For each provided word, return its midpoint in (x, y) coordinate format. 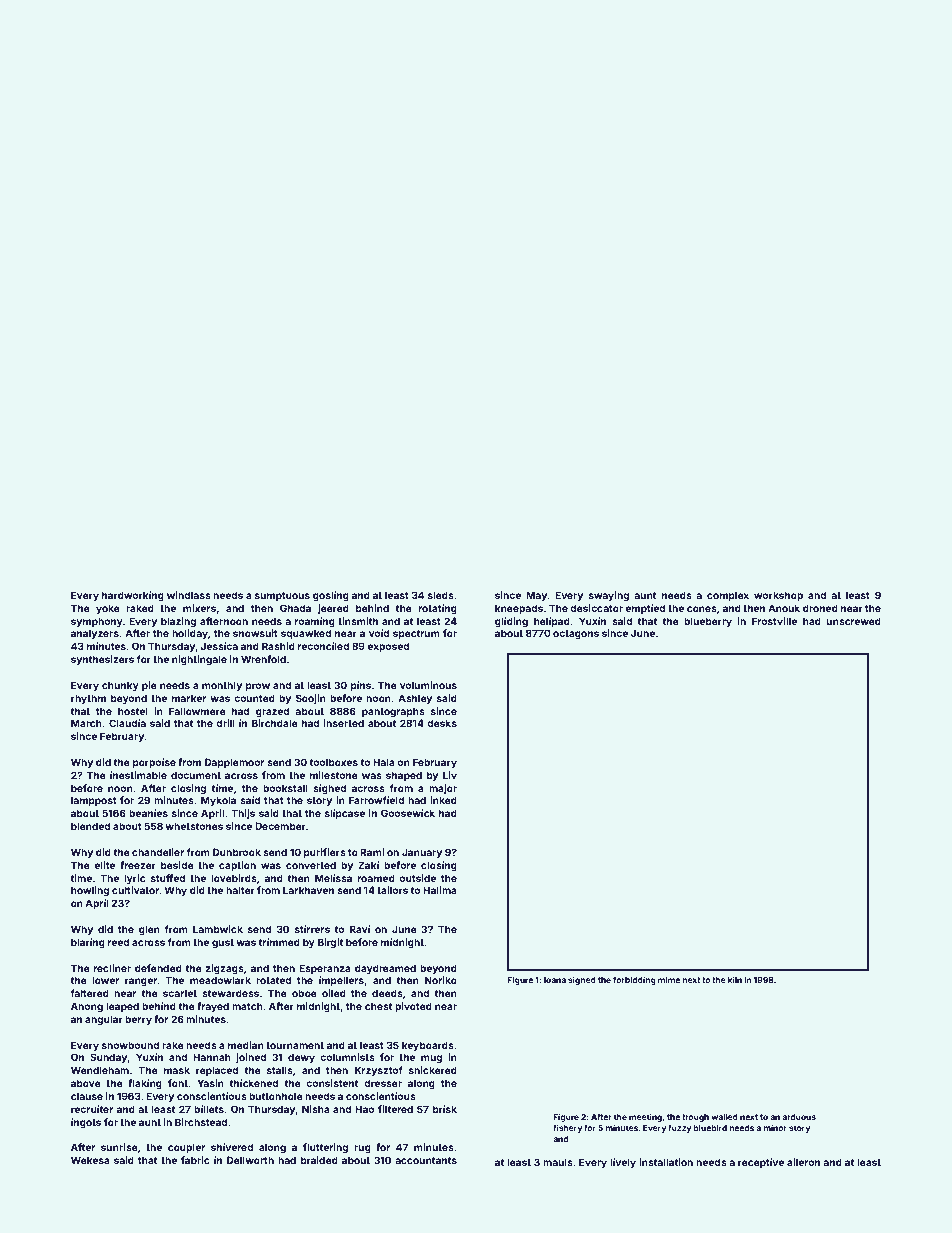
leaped (122, 1007)
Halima (440, 890)
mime (669, 979)
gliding (511, 622)
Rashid (278, 646)
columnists (347, 1057)
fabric (195, 1160)
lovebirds (234, 878)
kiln (735, 979)
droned (820, 608)
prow (258, 687)
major (443, 789)
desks (442, 723)
